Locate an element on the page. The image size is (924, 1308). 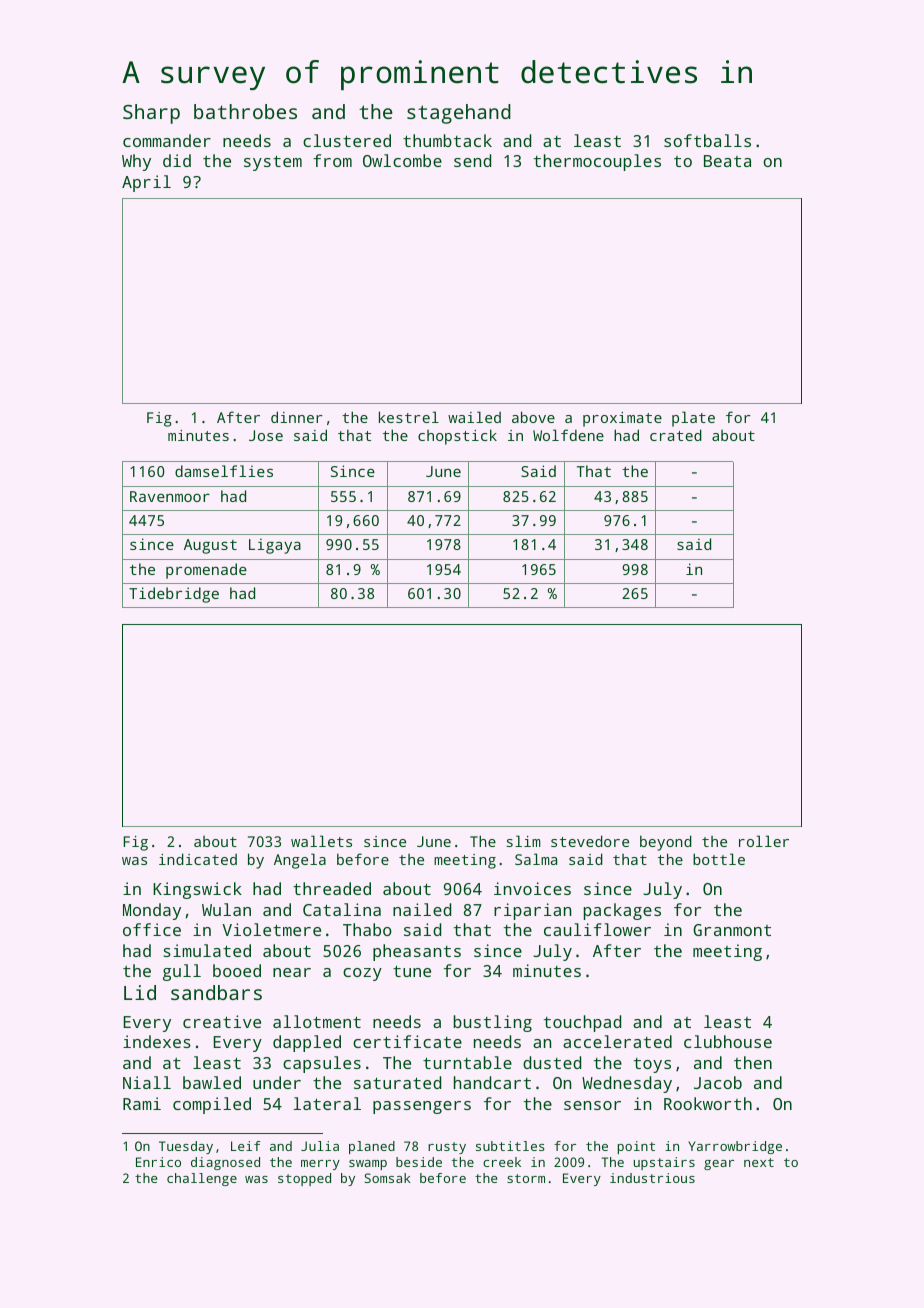
Monday is located at coordinates (152, 911).
